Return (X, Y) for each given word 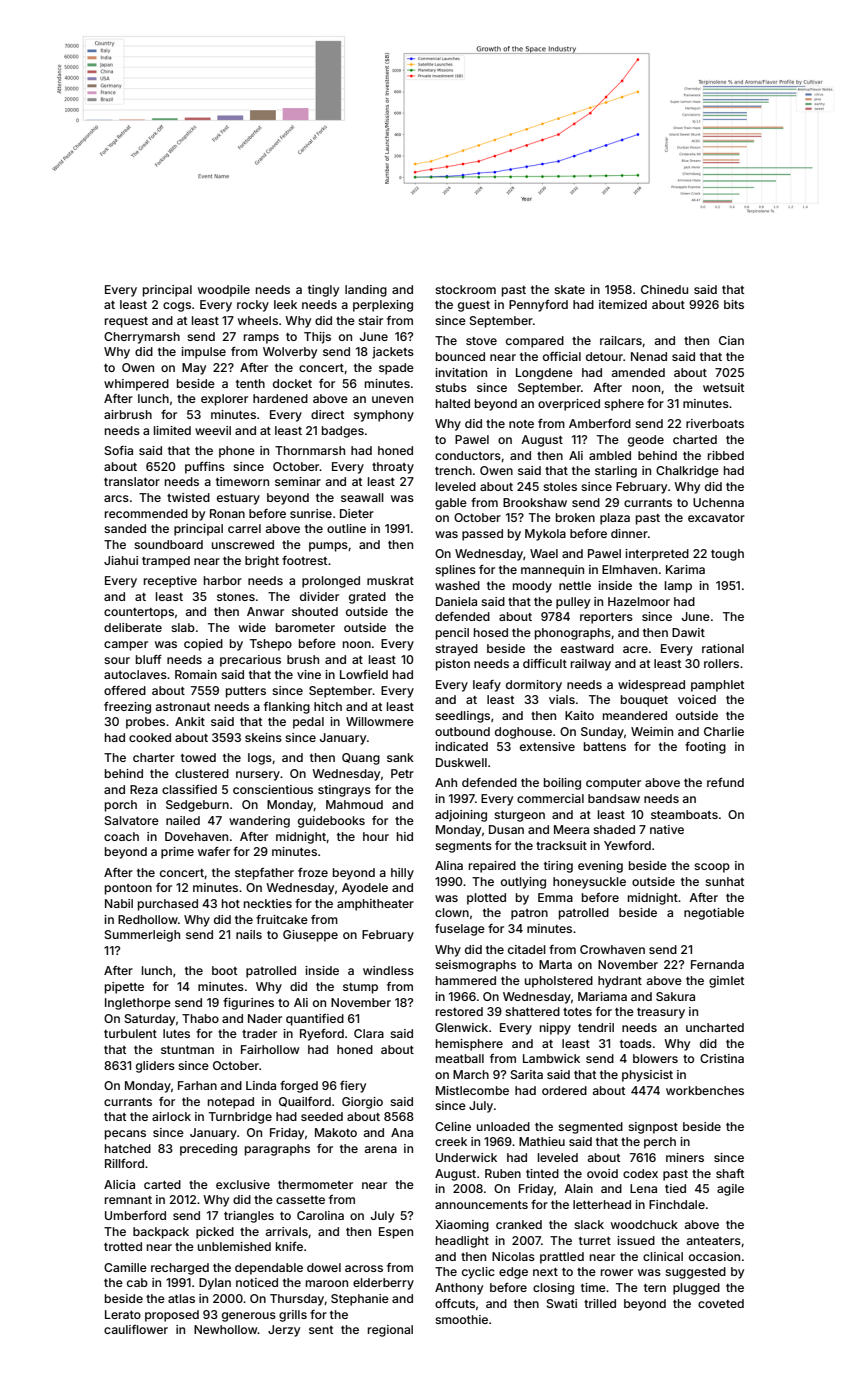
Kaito (579, 715)
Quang (361, 759)
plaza (615, 519)
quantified (315, 1020)
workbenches (705, 1090)
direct (327, 414)
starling (616, 472)
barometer (305, 627)
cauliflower (136, 1329)
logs (260, 759)
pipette (124, 988)
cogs (177, 307)
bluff (149, 659)
